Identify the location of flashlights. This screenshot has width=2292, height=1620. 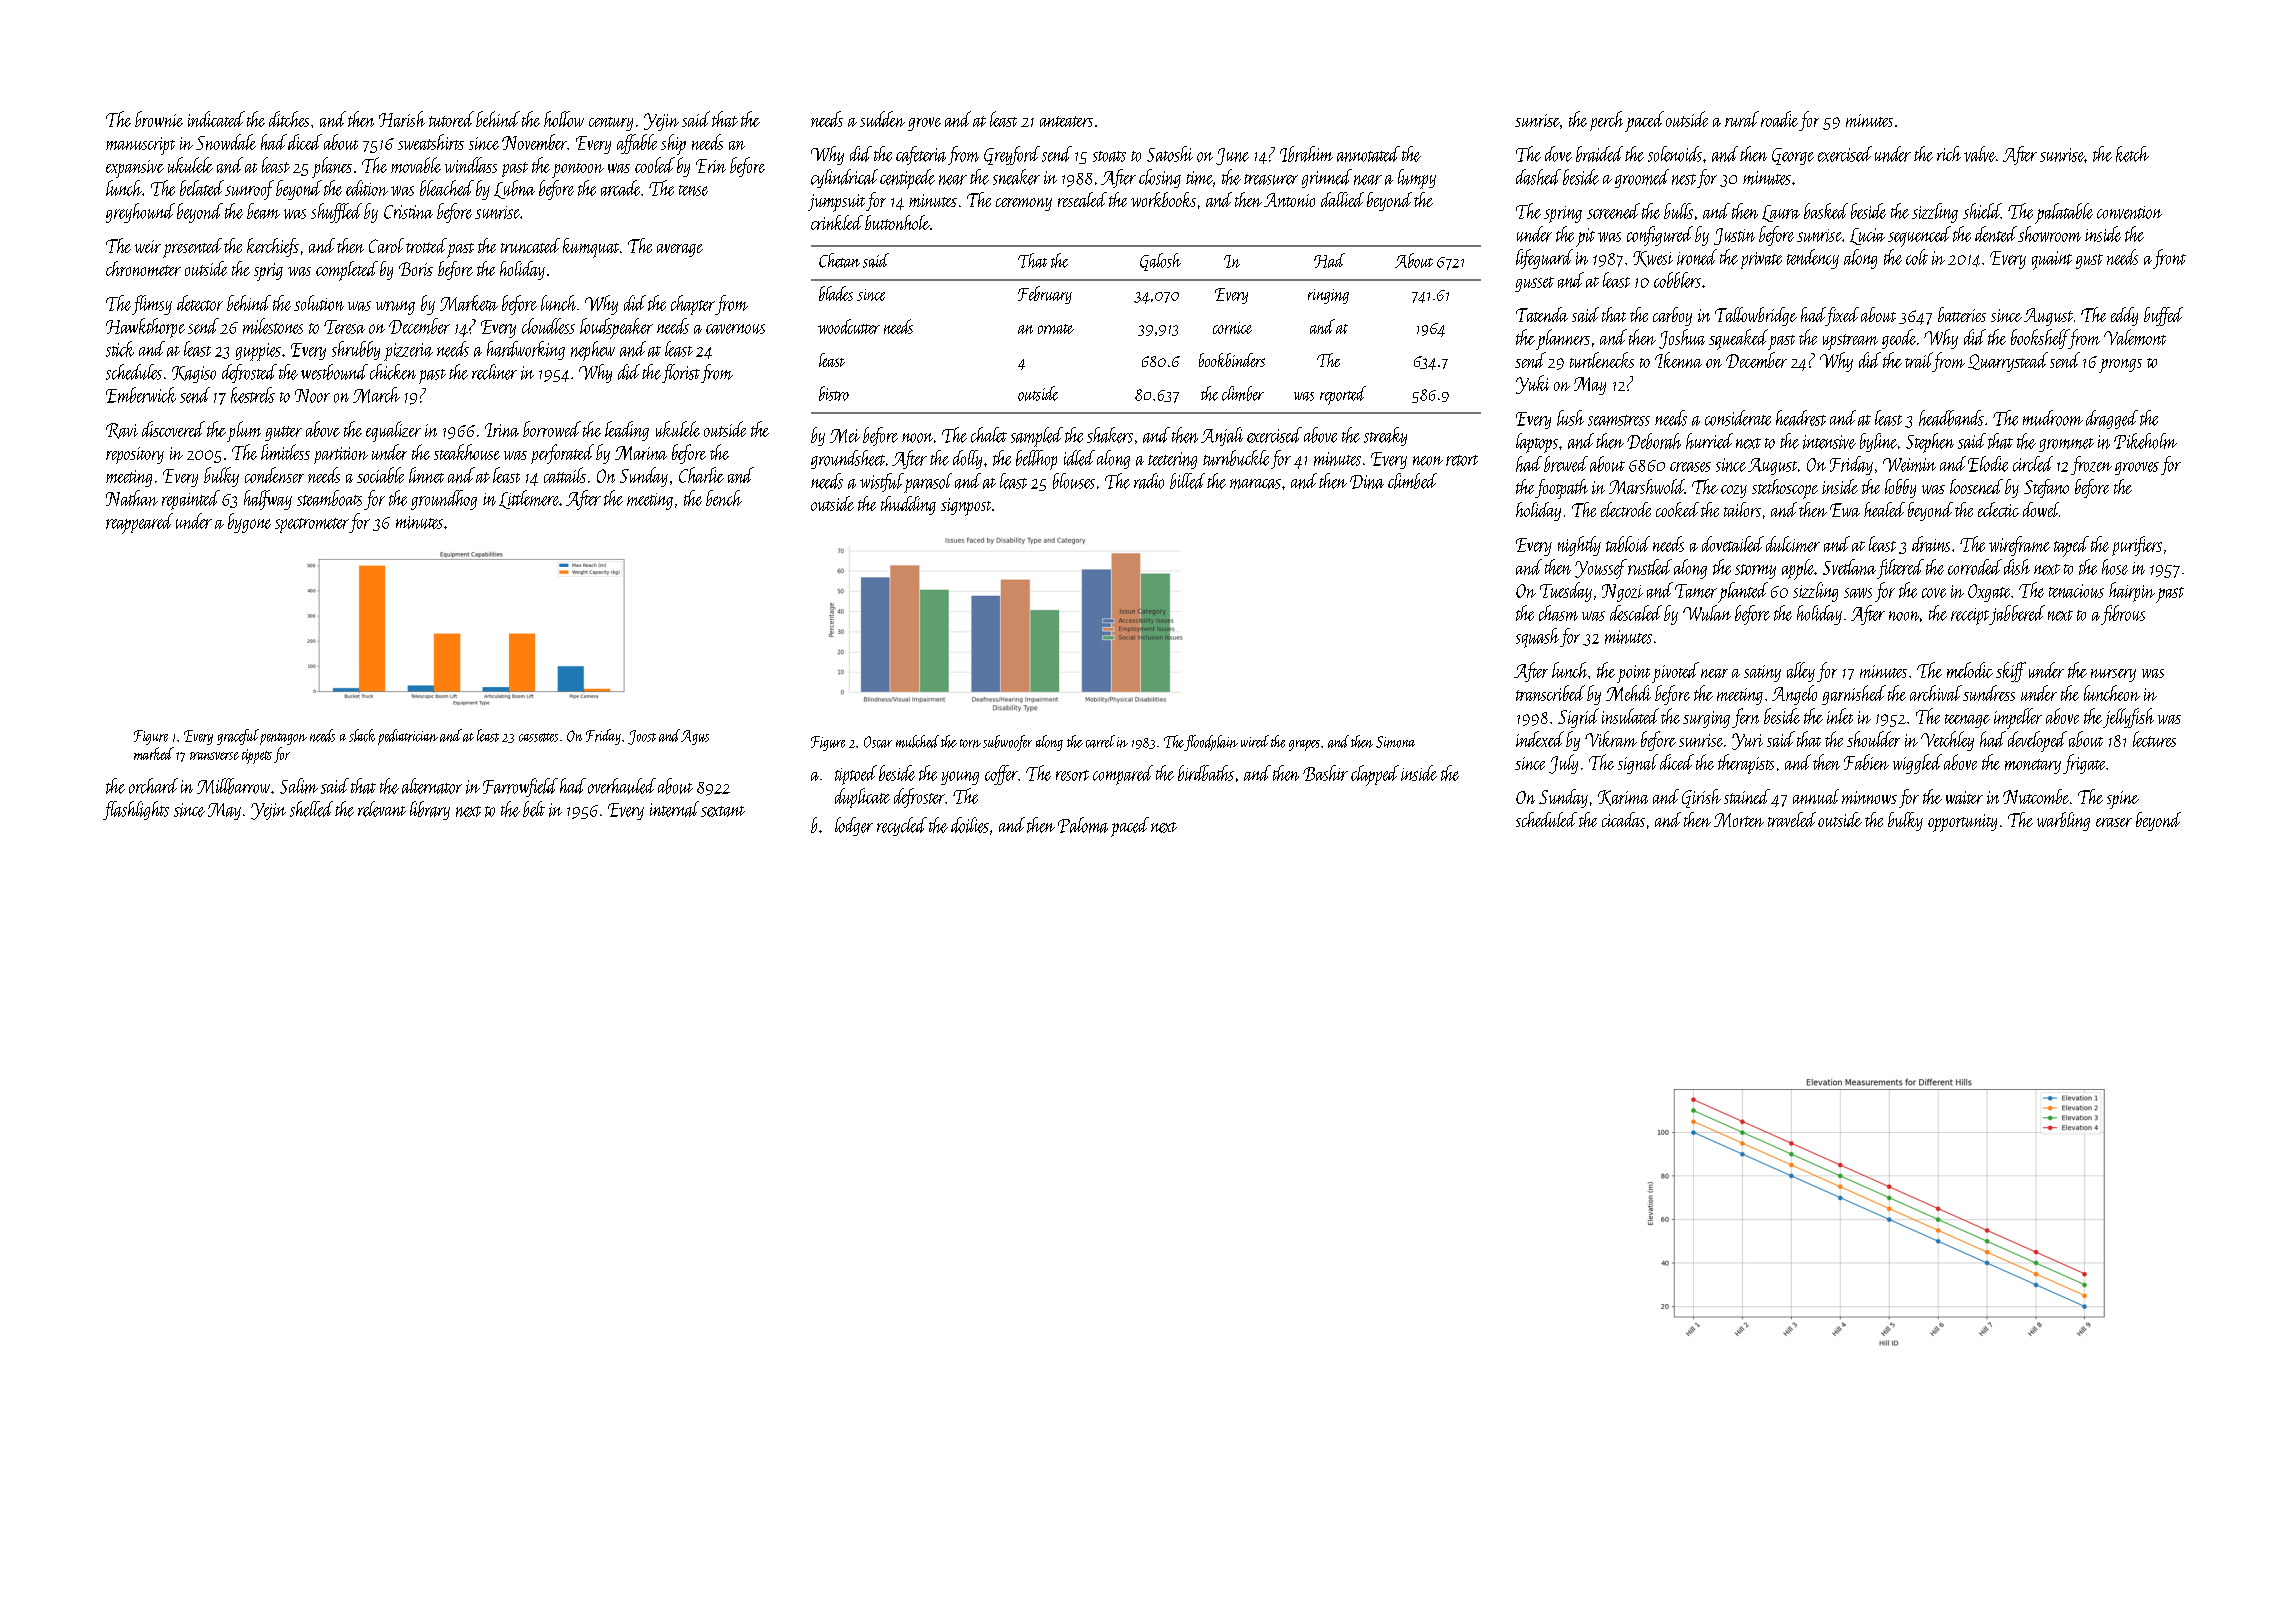
(136, 810).
